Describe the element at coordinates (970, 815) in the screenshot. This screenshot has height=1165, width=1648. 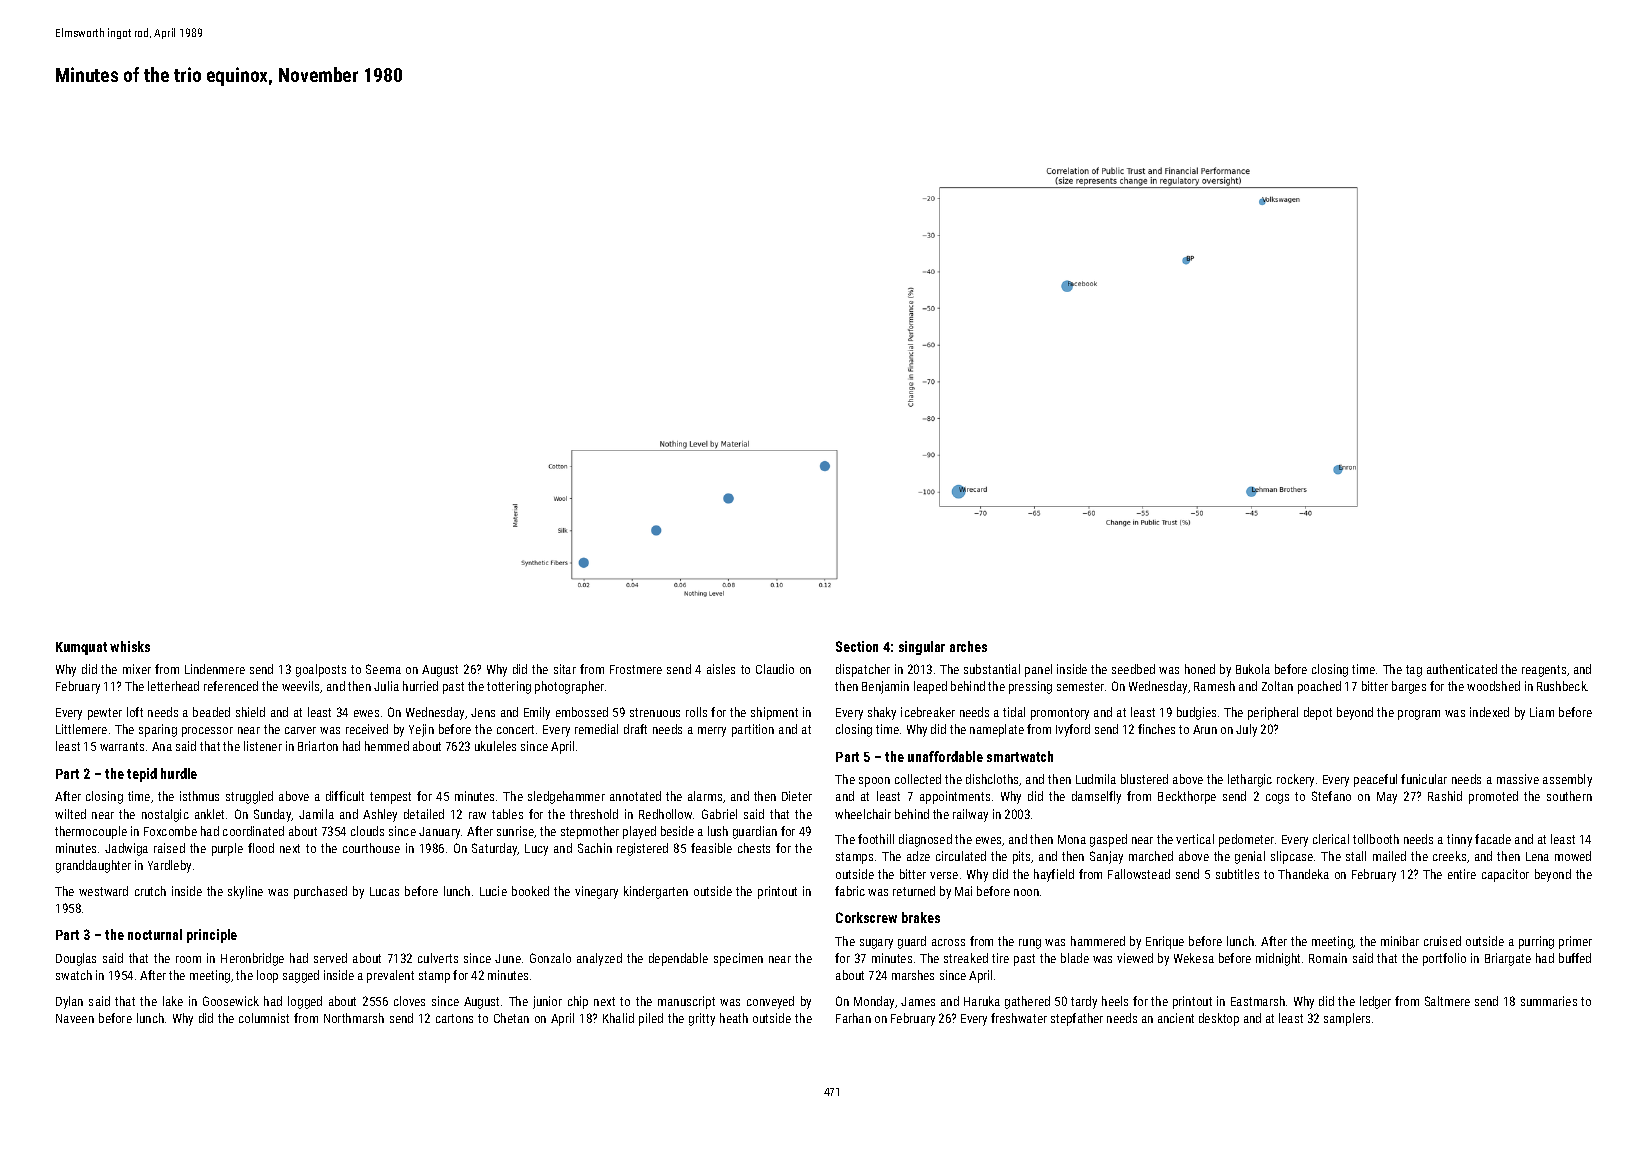
I see `railway` at that location.
